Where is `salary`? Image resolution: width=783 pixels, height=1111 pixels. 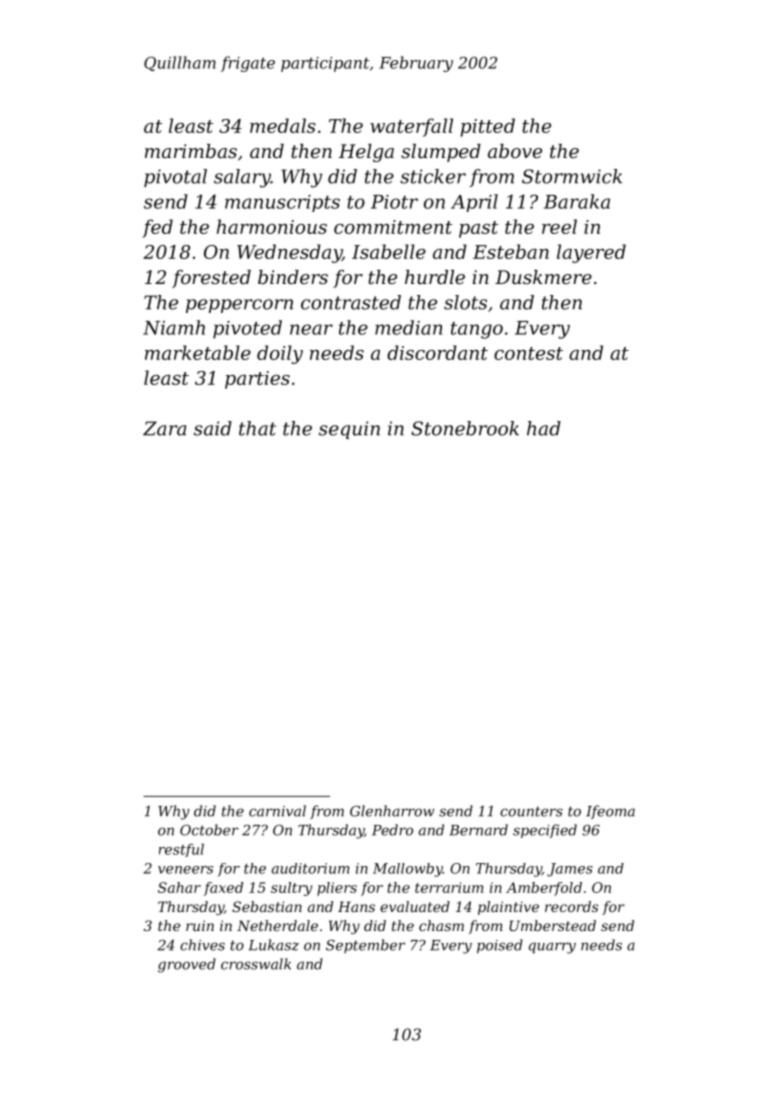 salary is located at coordinates (242, 178).
